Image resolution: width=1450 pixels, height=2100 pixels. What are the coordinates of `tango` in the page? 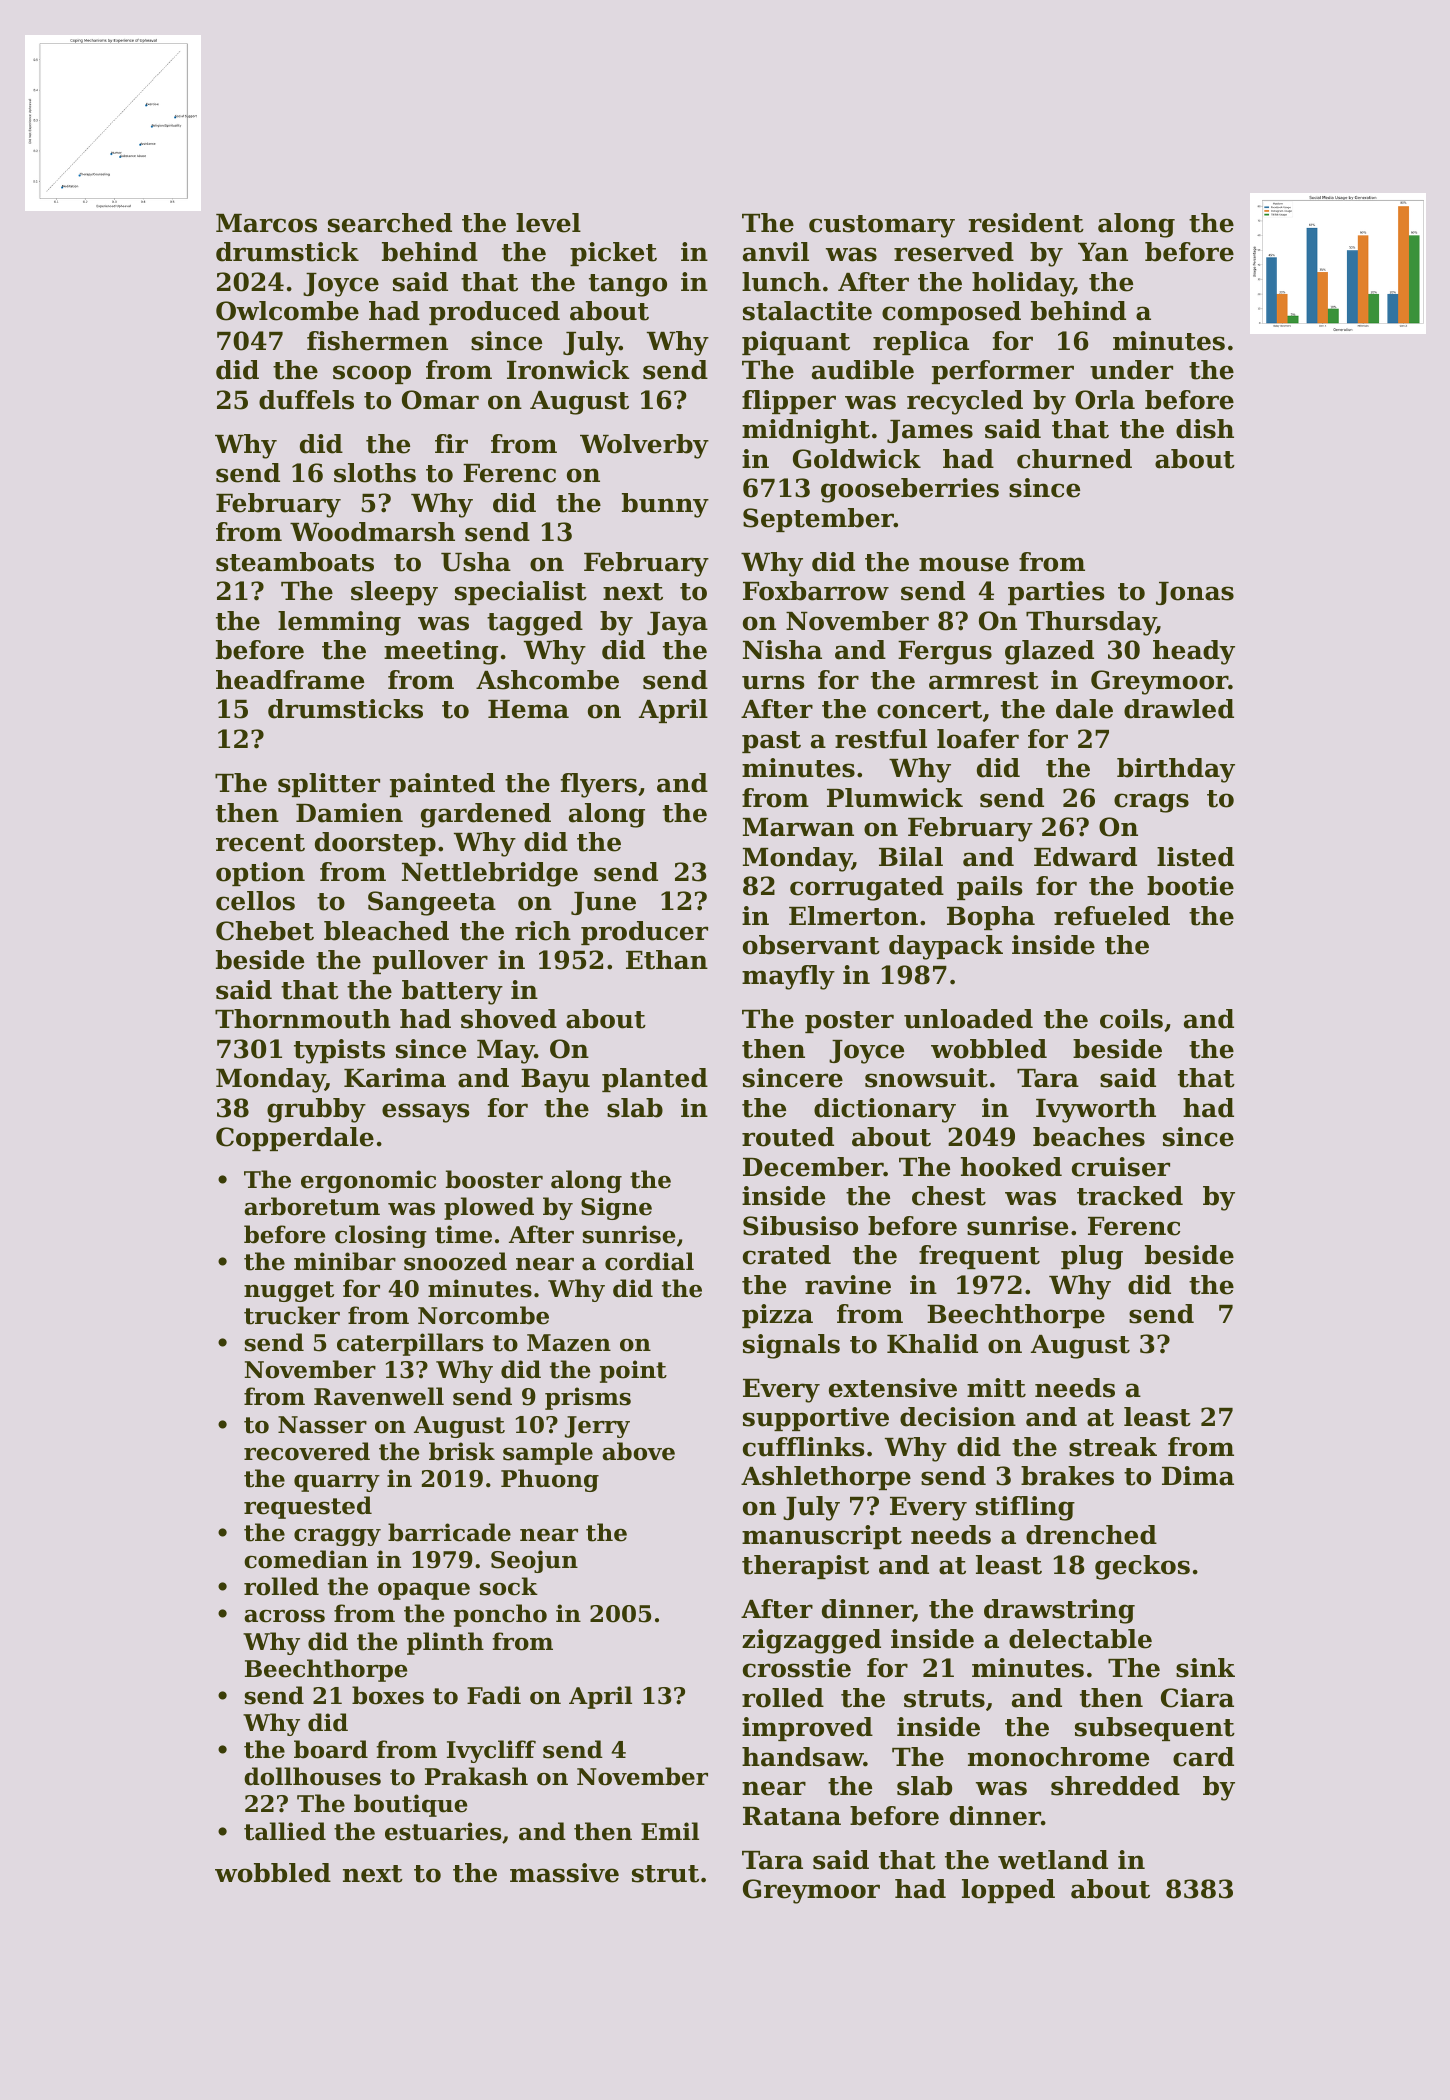 It's located at (628, 285).
